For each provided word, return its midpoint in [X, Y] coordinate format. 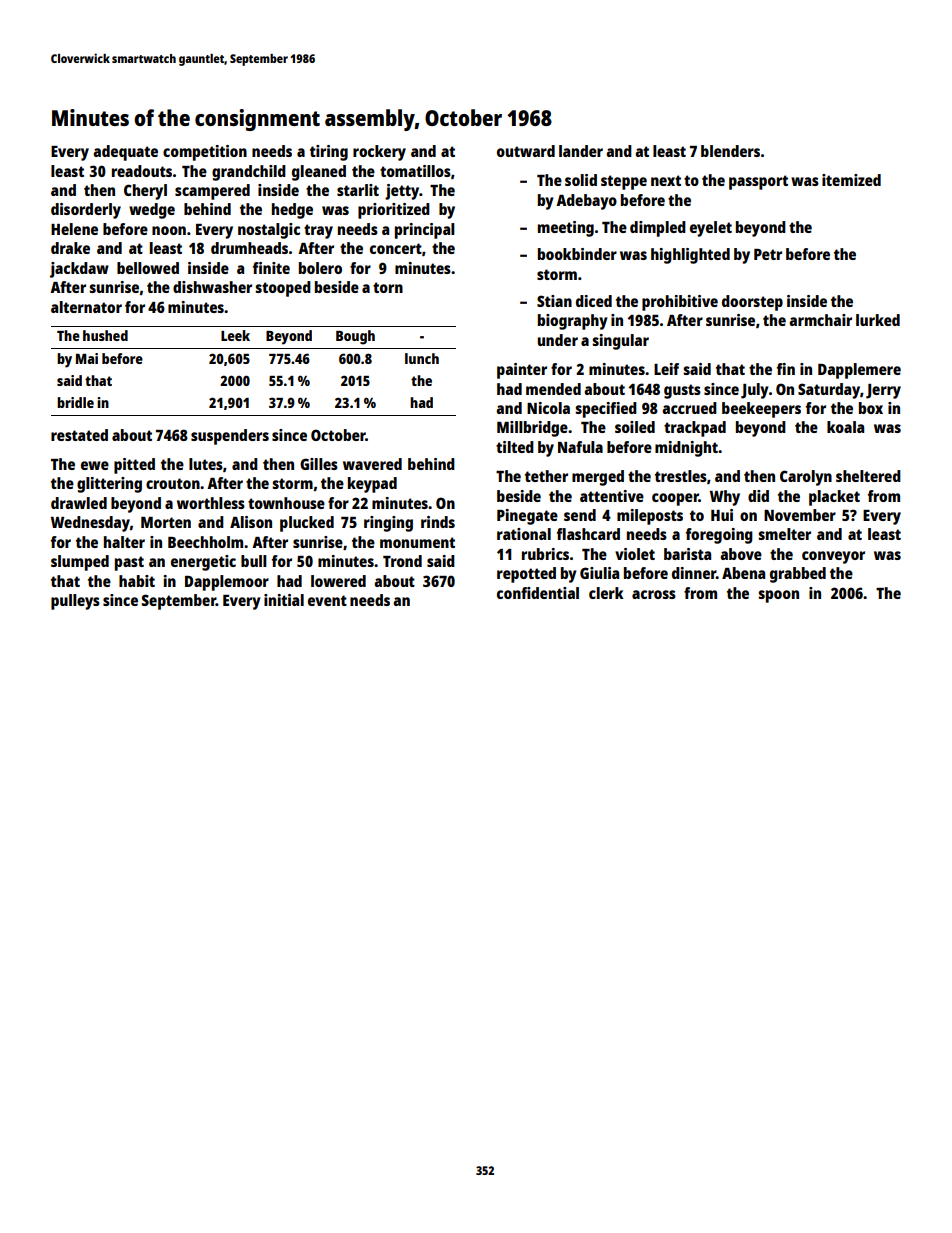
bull [254, 561]
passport [758, 182]
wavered [372, 464]
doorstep [752, 303]
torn [388, 287]
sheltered [868, 476]
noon [169, 230]
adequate [125, 153]
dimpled [658, 229]
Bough [355, 337]
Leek [235, 335]
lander [581, 151]
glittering [109, 485]
